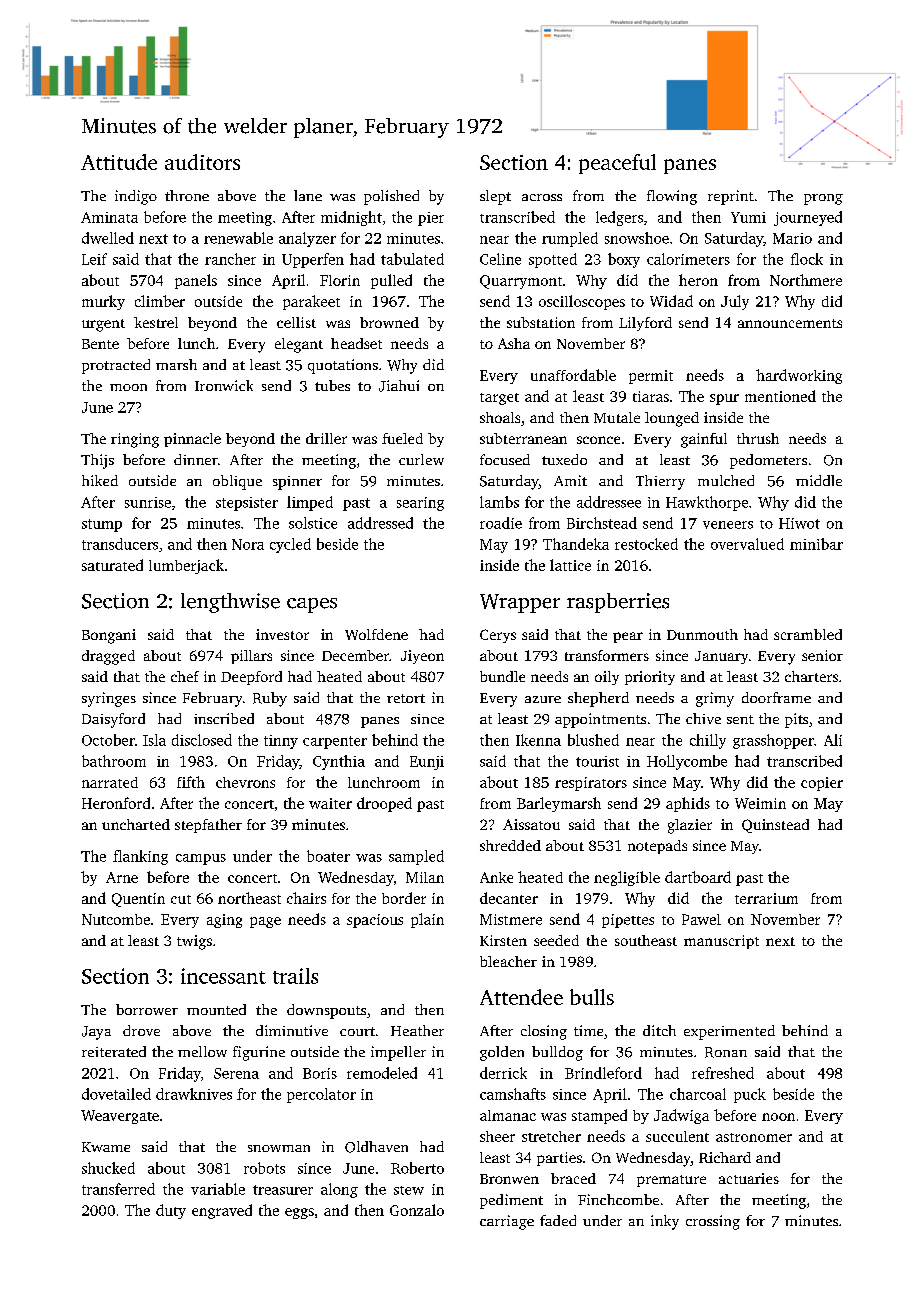 The height and width of the document is (1314, 924). I want to click on Ironwick, so click(224, 385).
